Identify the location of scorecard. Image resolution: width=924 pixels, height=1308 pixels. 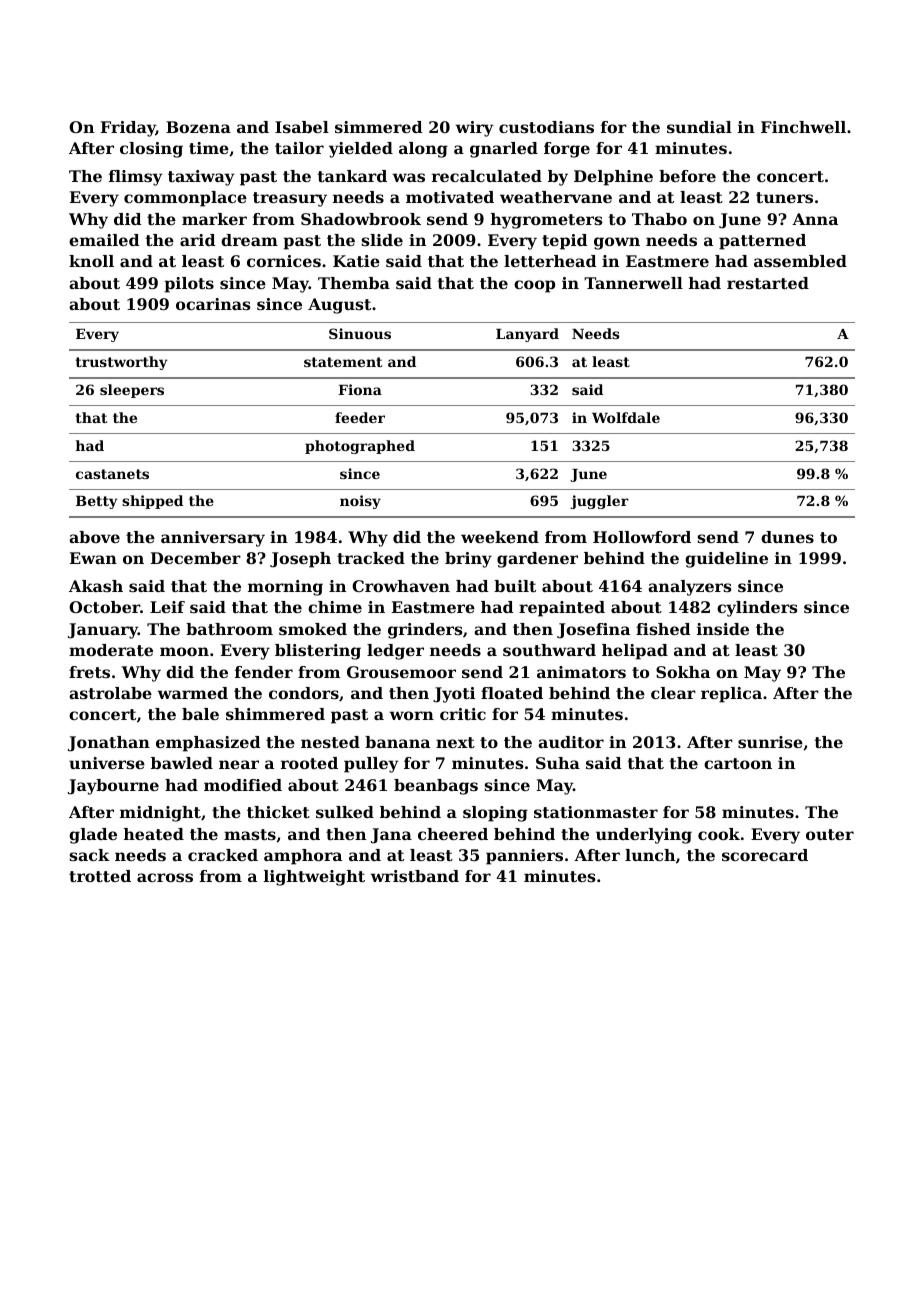
(765, 855).
